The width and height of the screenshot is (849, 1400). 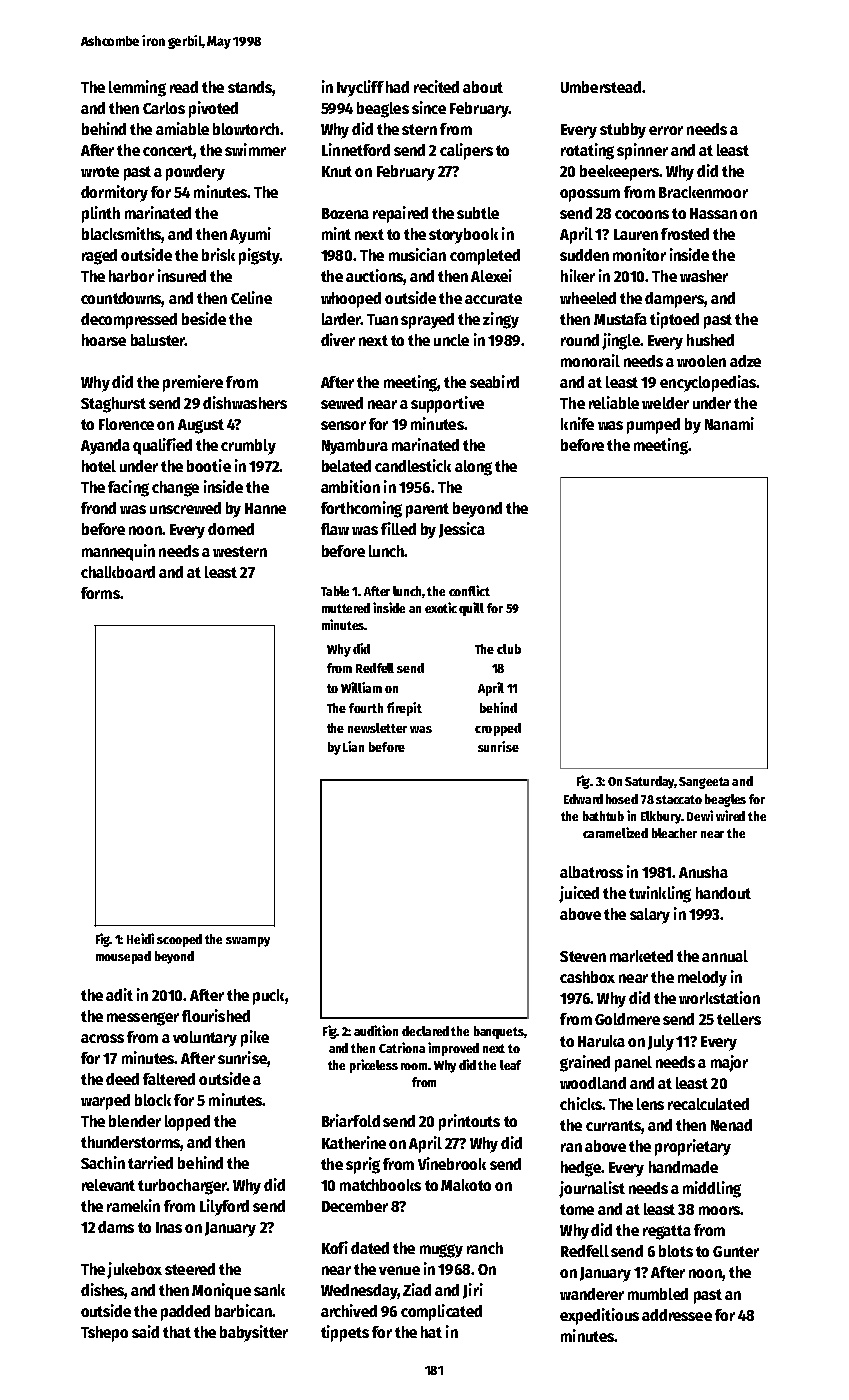 I want to click on Umberstead, so click(x=601, y=87).
